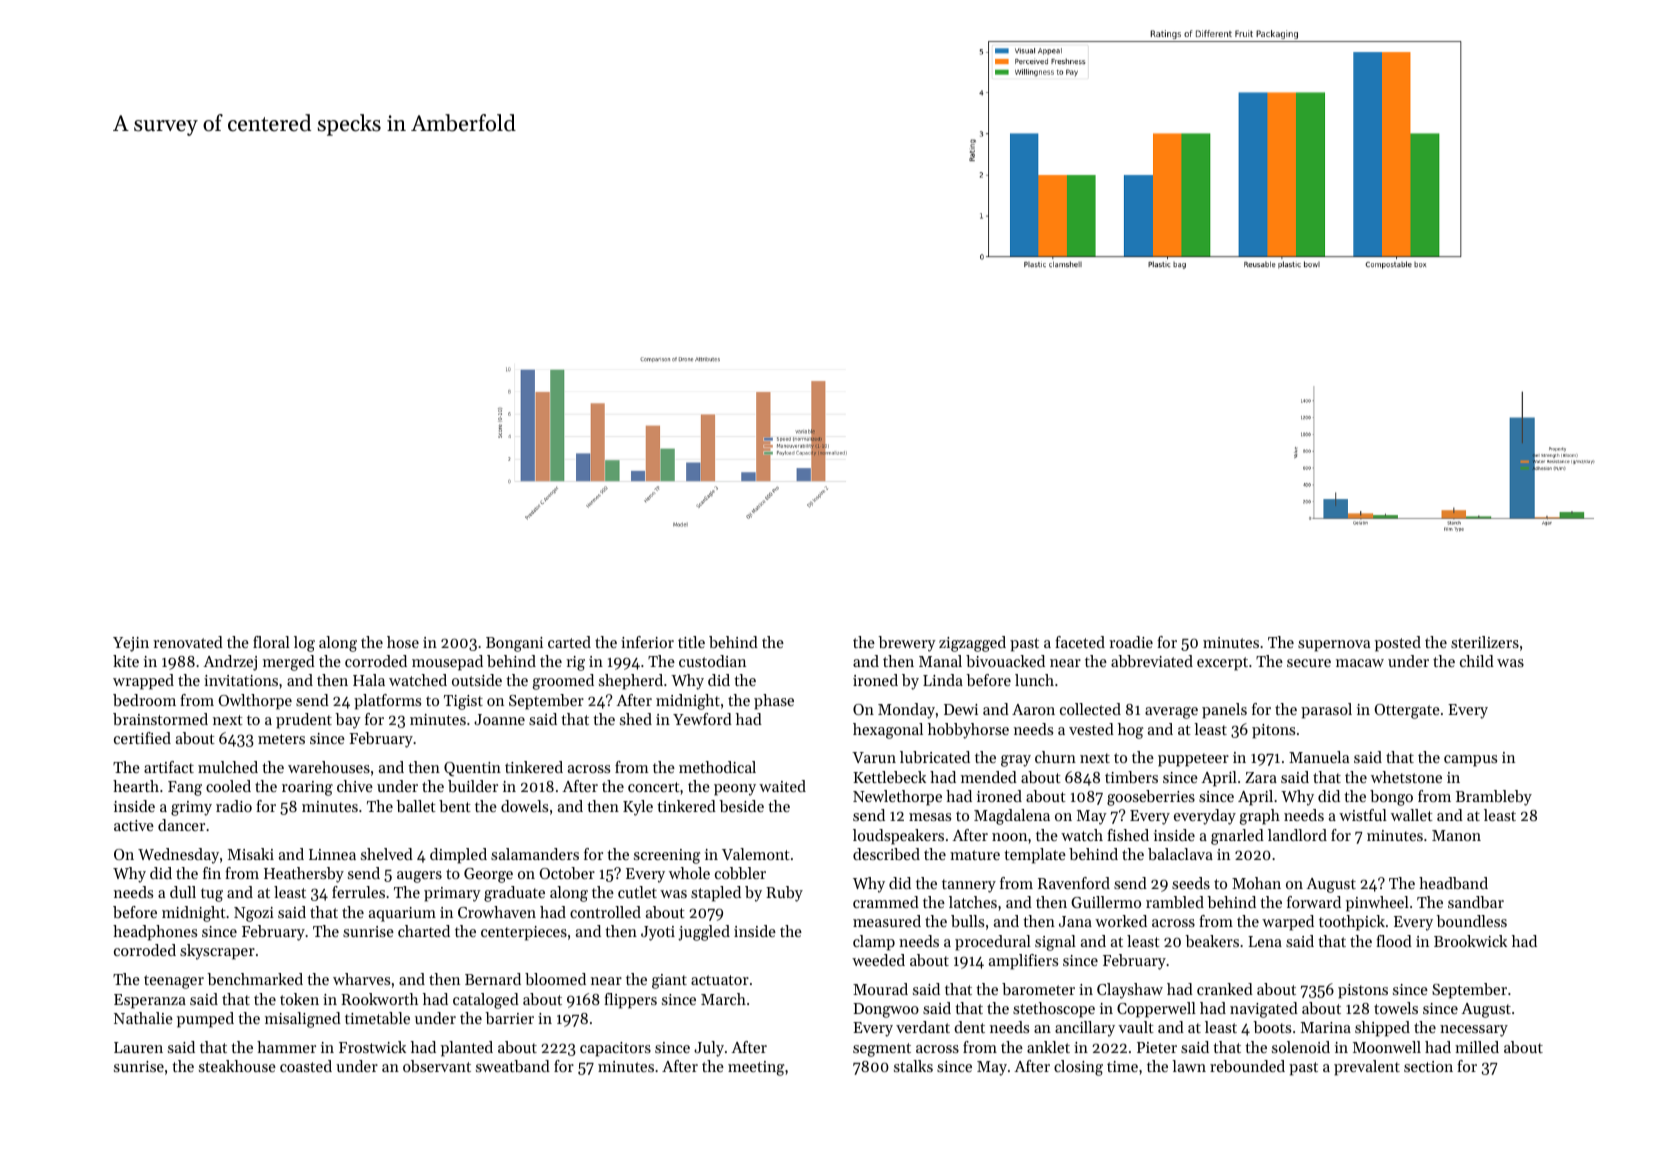 This screenshot has width=1663, height=1176. I want to click on methodical, so click(717, 767).
